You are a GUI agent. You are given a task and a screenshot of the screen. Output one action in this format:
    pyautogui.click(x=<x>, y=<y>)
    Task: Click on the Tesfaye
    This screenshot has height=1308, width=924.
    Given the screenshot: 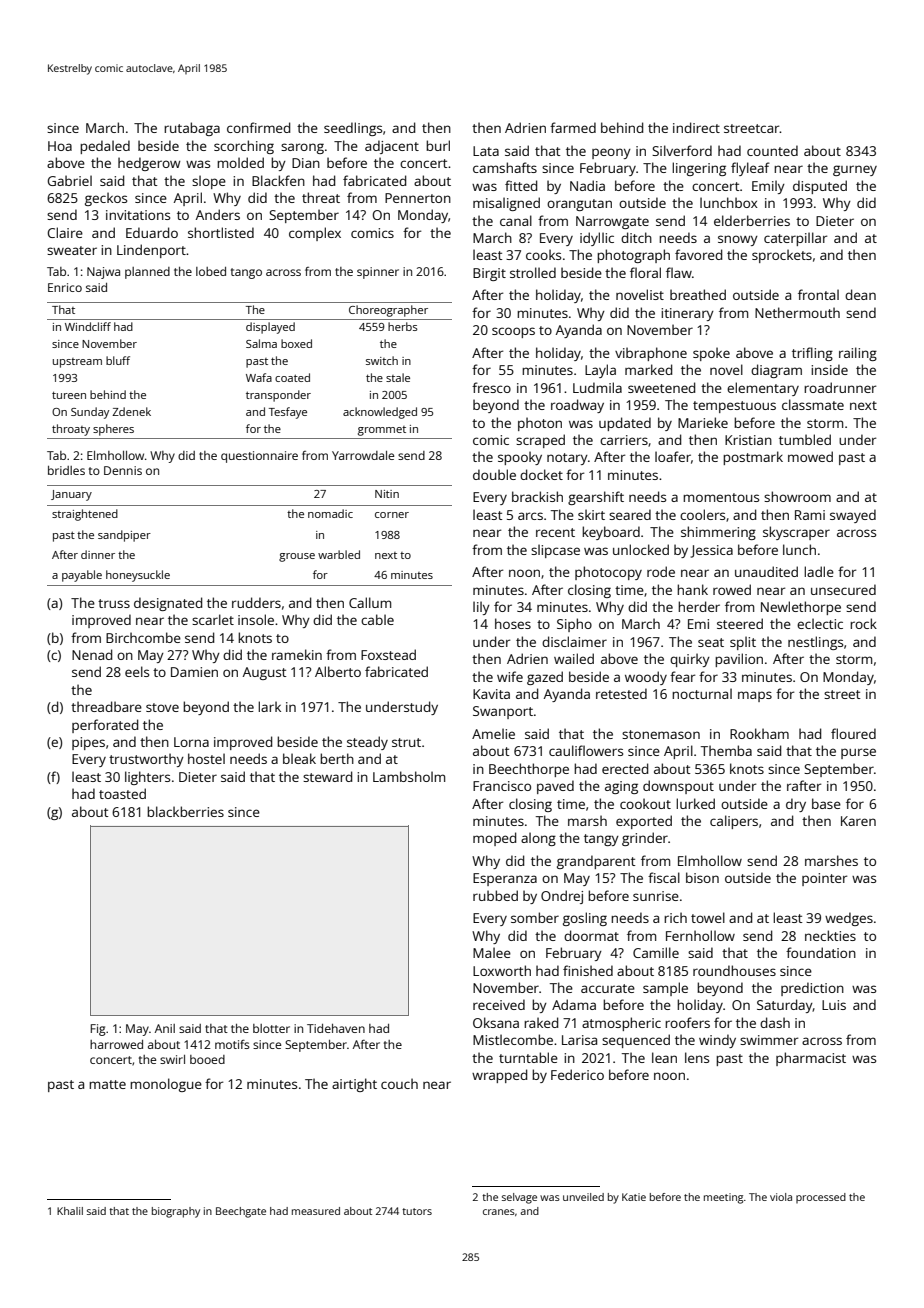 What is the action you would take?
    pyautogui.click(x=288, y=413)
